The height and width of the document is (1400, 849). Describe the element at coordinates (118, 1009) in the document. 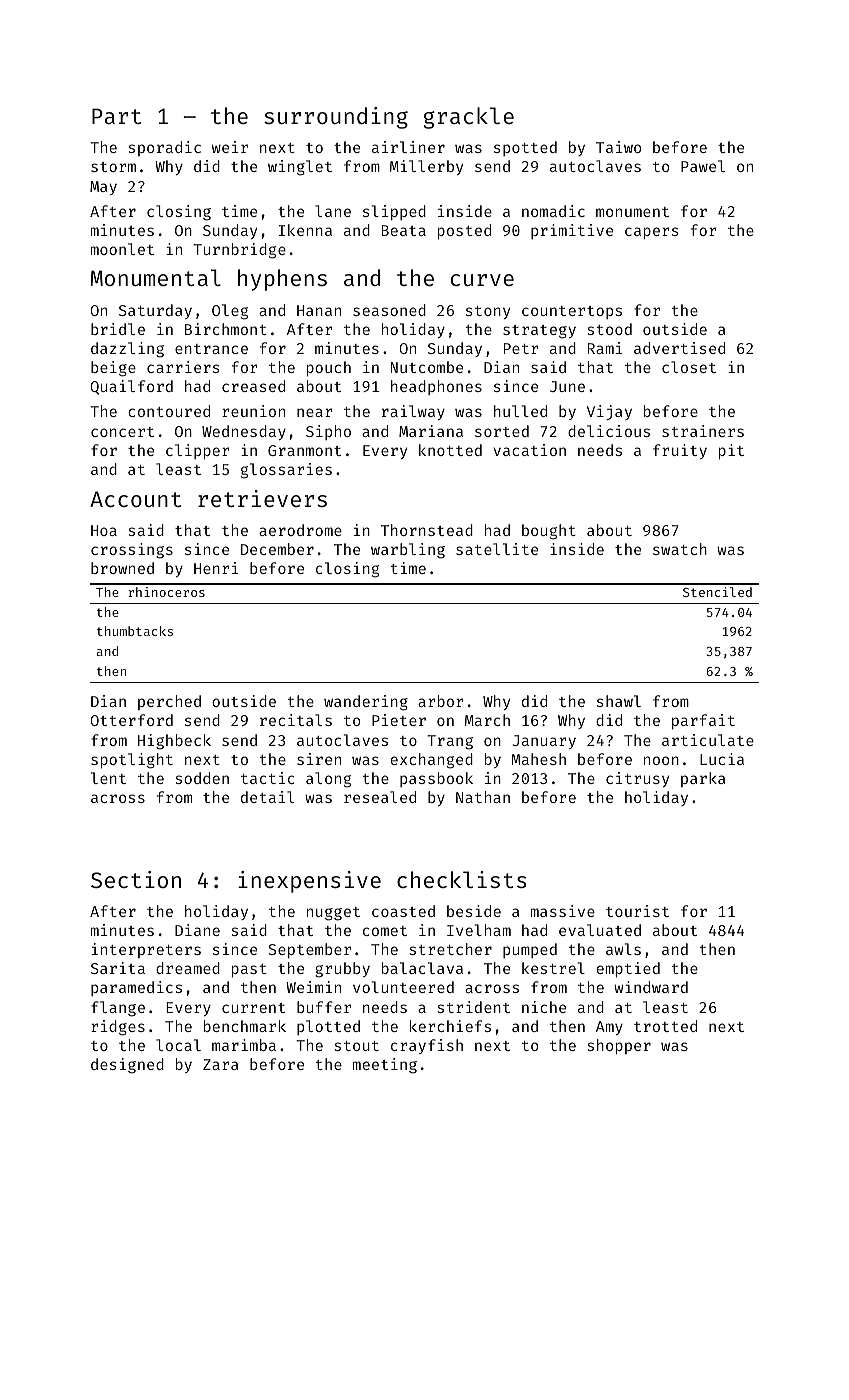

I see `flange` at that location.
